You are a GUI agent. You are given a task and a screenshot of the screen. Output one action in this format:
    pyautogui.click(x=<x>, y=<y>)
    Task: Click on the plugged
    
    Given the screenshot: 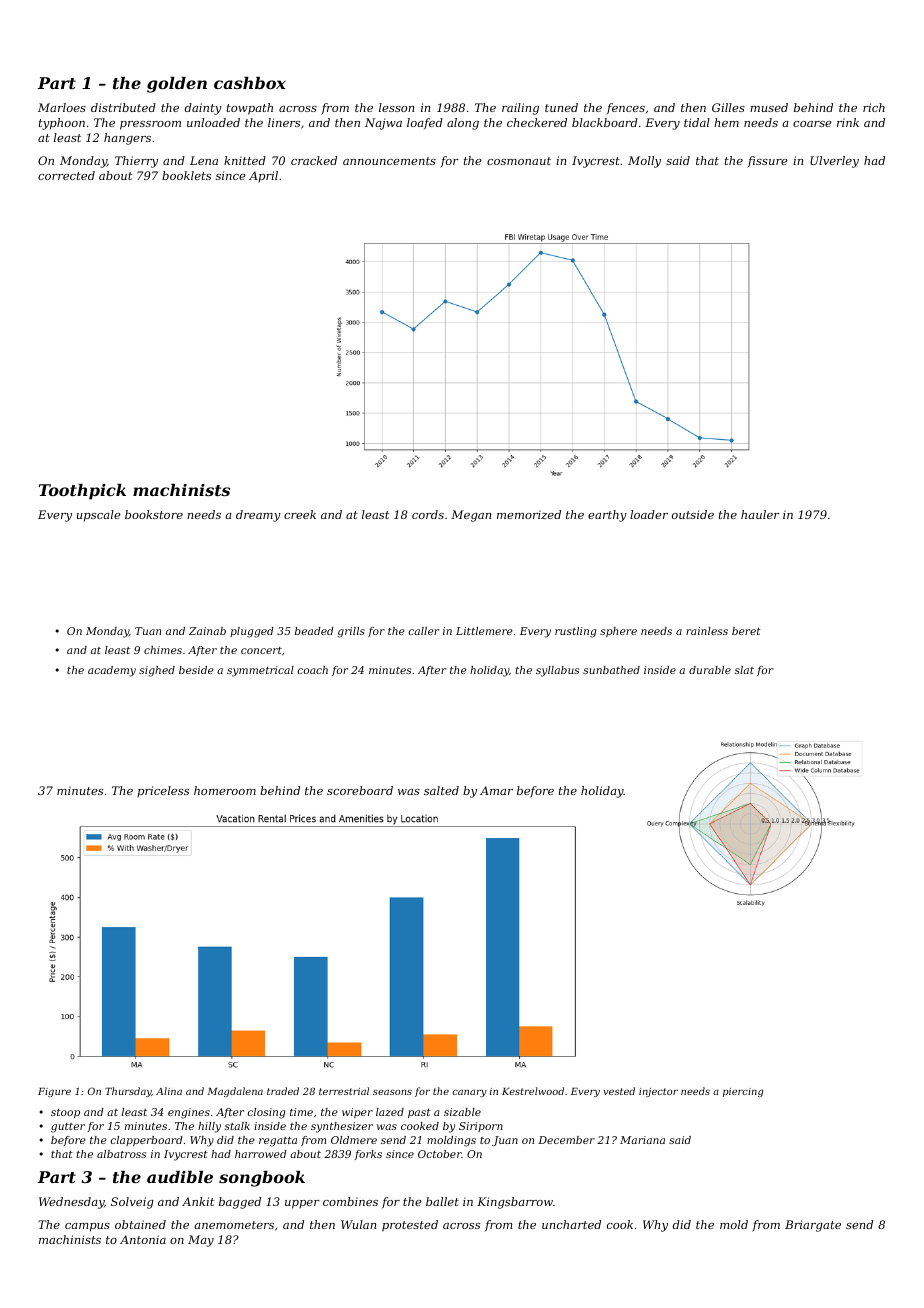 What is the action you would take?
    pyautogui.click(x=252, y=632)
